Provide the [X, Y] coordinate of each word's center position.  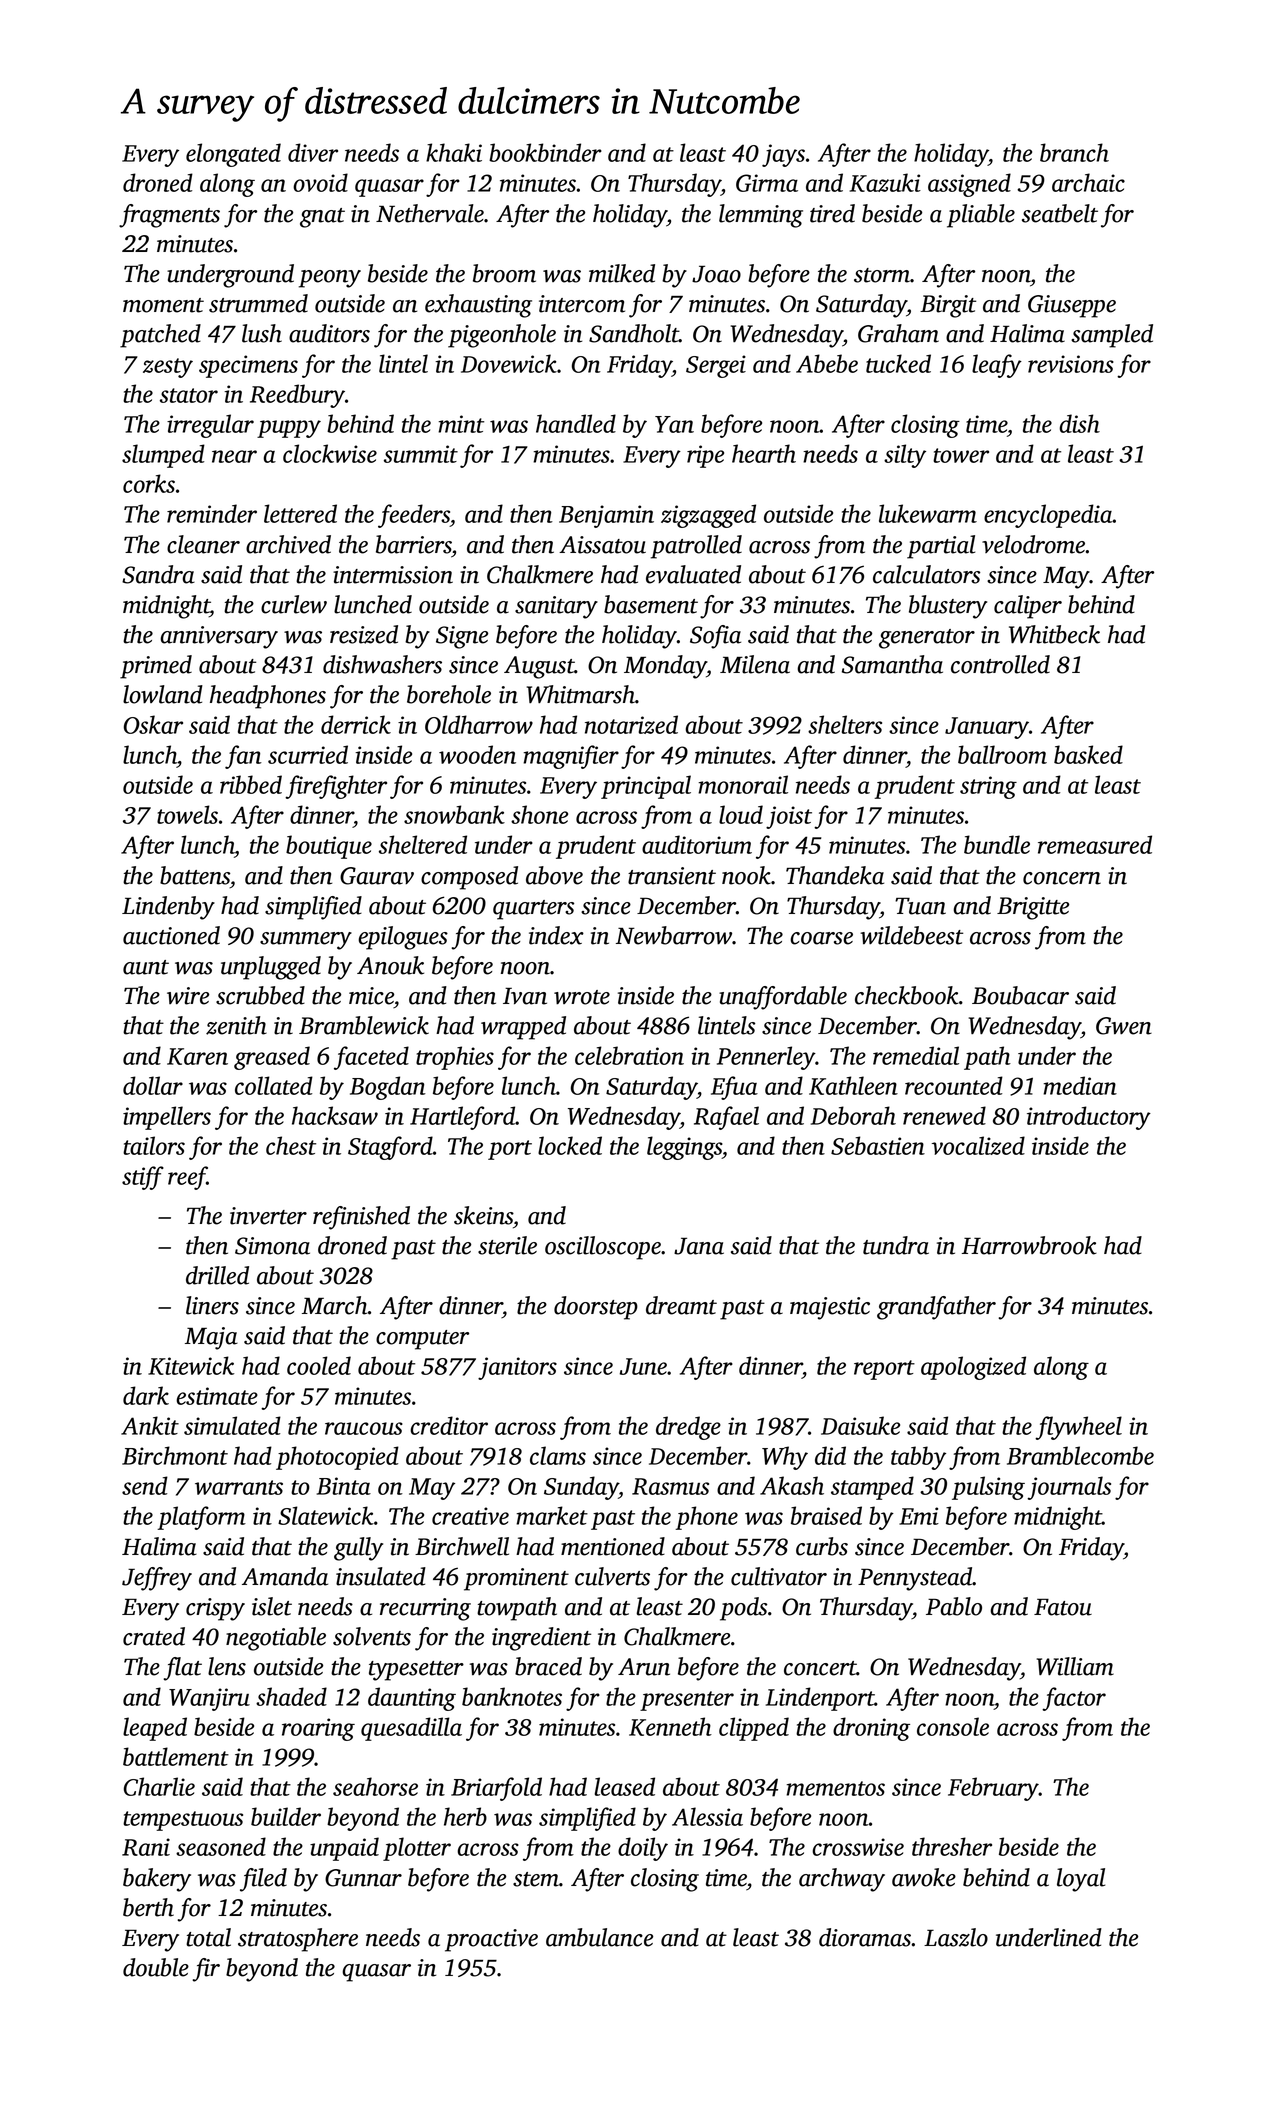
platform [201, 1518]
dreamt [681, 1305]
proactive [491, 1940]
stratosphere [298, 1940]
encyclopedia [1048, 516]
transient [672, 876]
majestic [830, 1308]
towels [187, 814]
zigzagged [708, 516]
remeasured [1095, 844]
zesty [168, 368]
